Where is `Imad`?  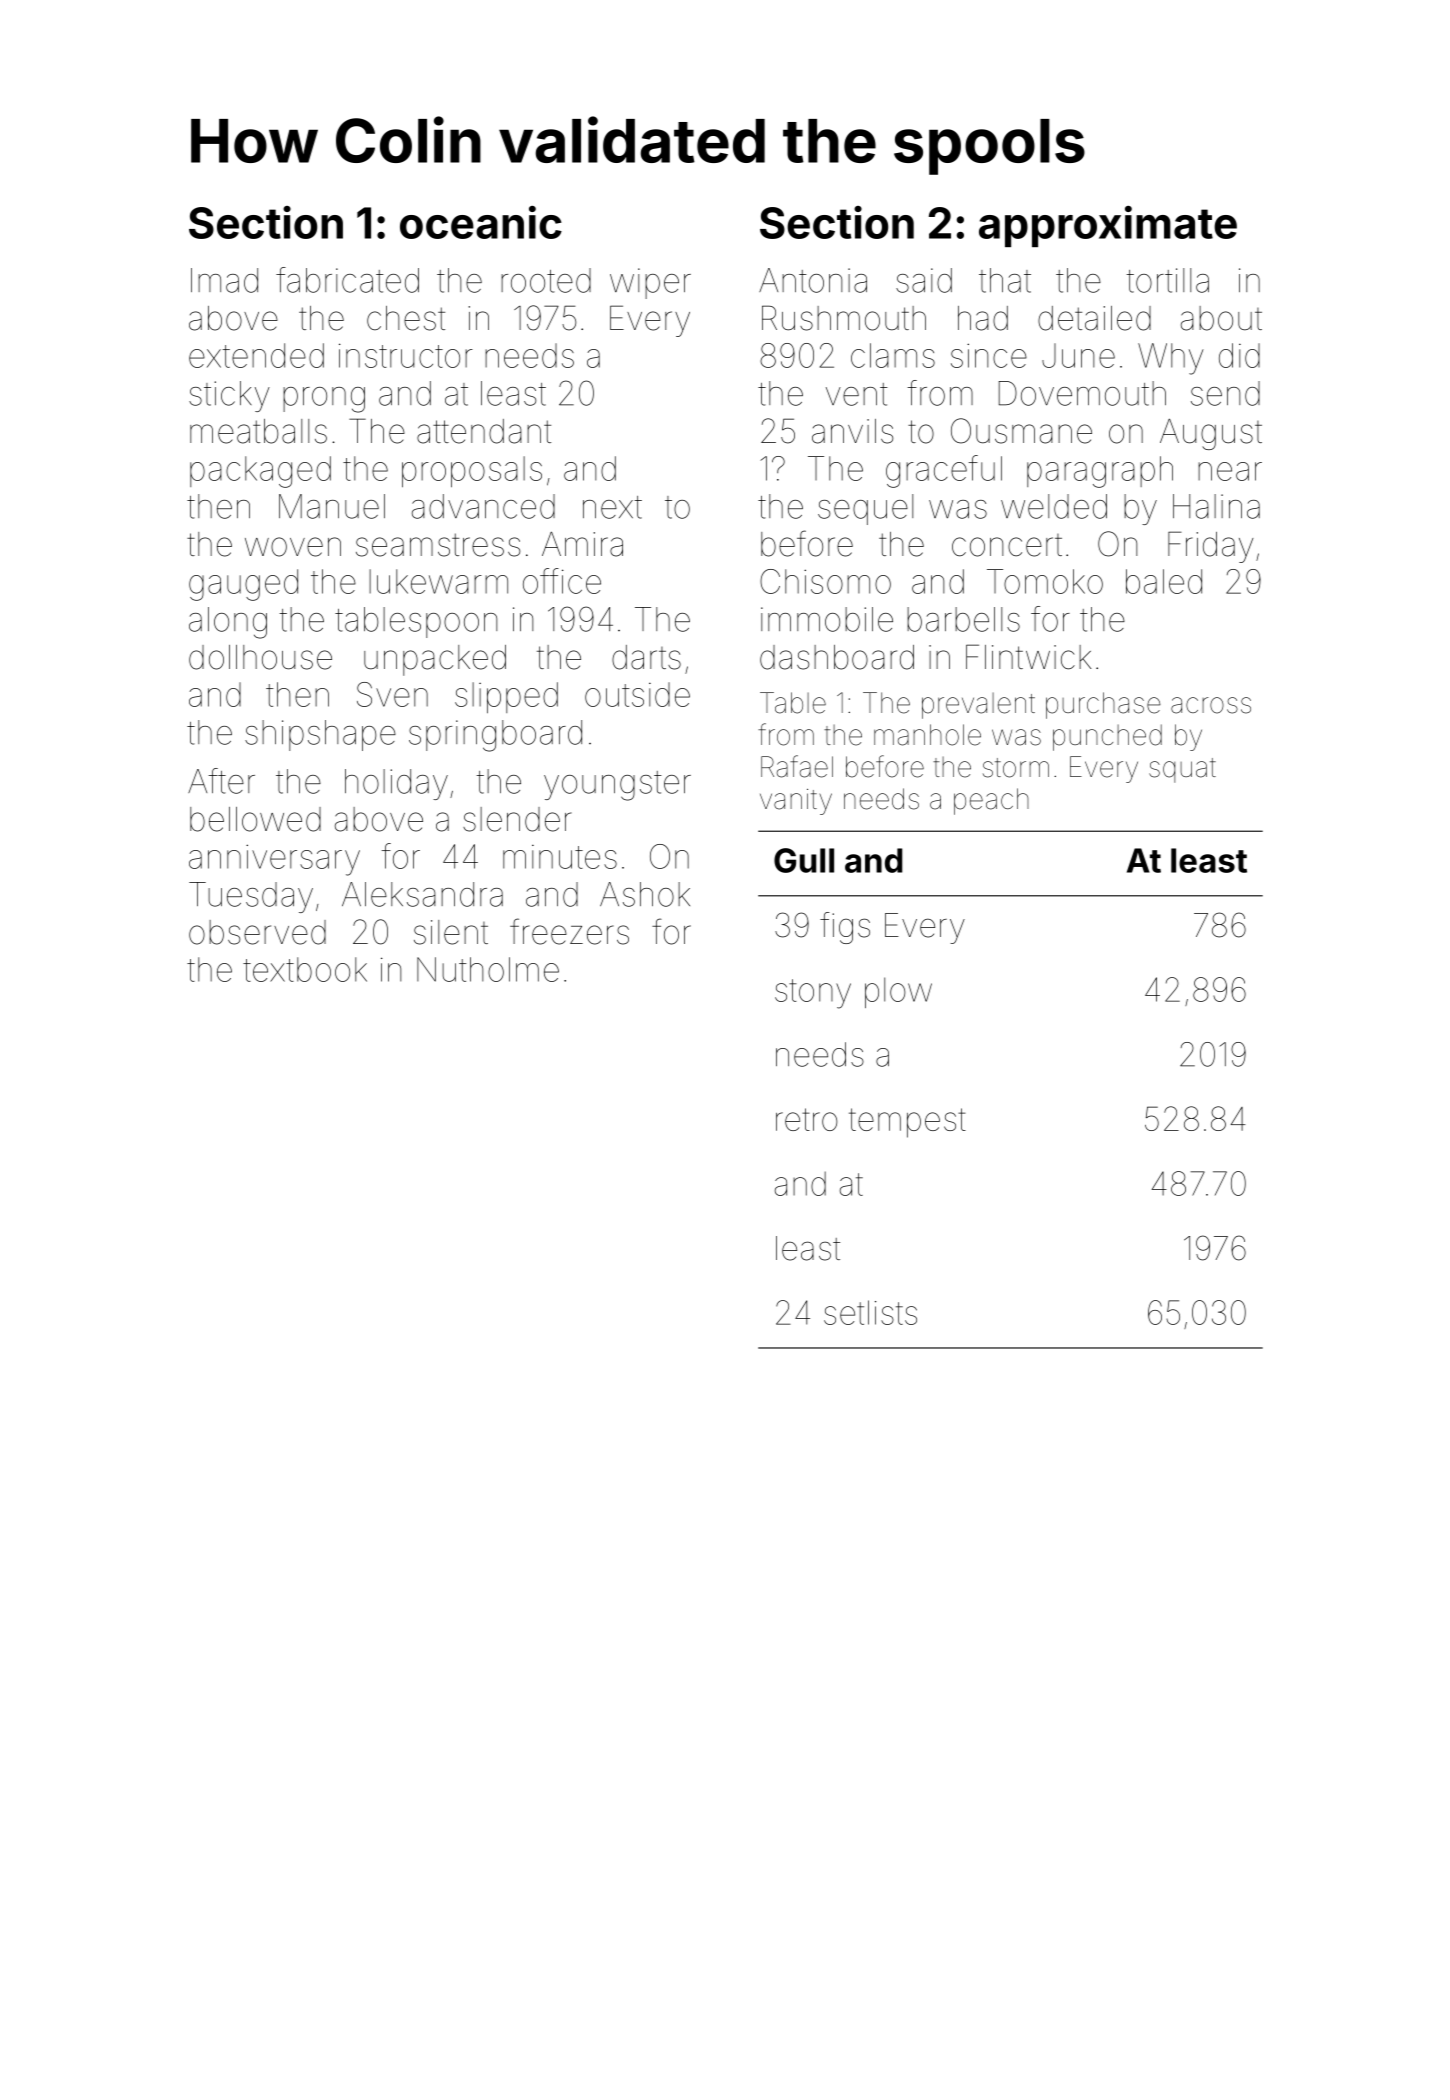
Imad is located at coordinates (224, 280).
